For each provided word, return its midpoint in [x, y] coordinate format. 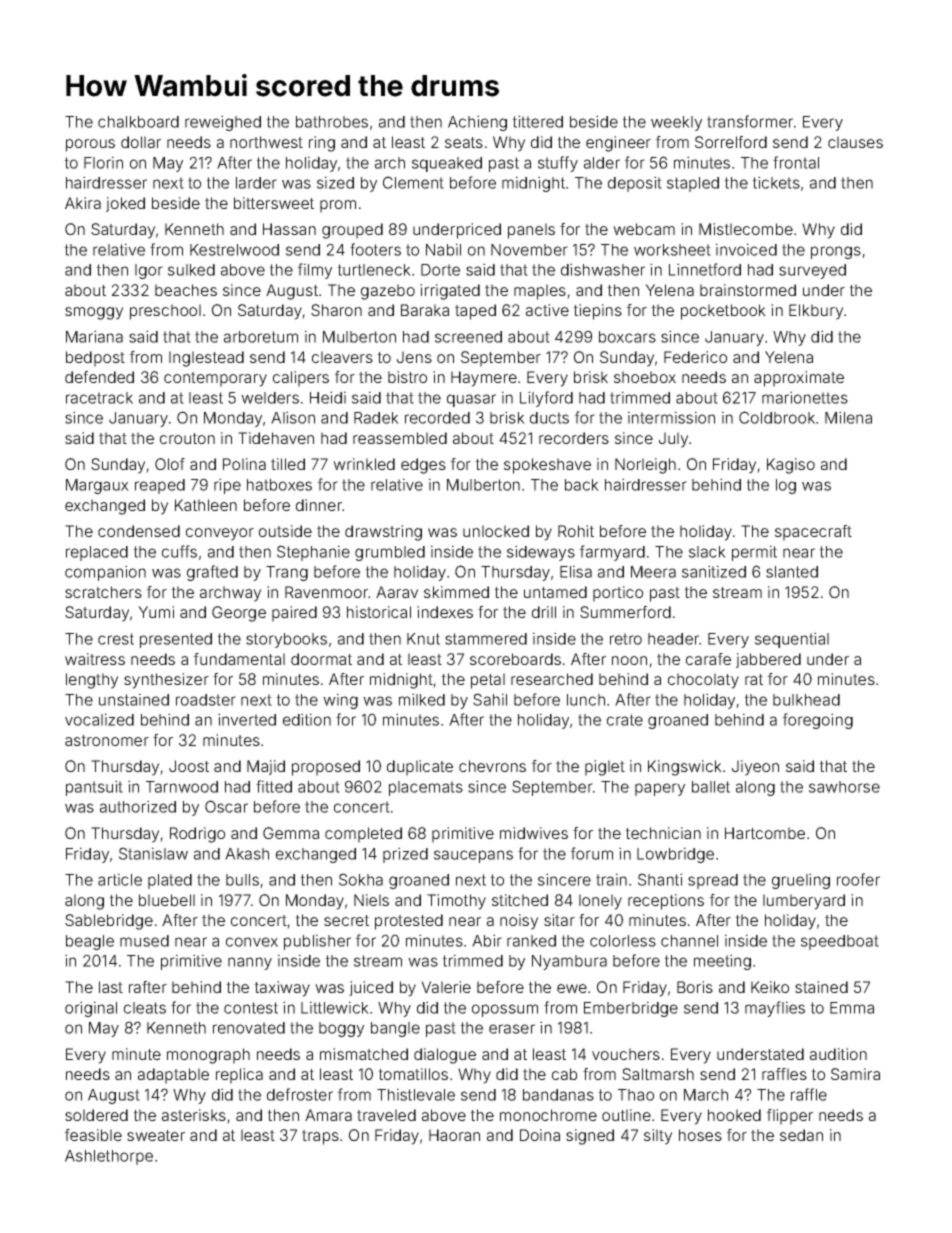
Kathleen [206, 505]
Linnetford [705, 269]
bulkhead [806, 700]
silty [658, 1137]
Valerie [446, 987]
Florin [103, 162]
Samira [855, 1074]
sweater [156, 1135]
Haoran [454, 1135]
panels [531, 231]
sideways [541, 553]
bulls [242, 880]
